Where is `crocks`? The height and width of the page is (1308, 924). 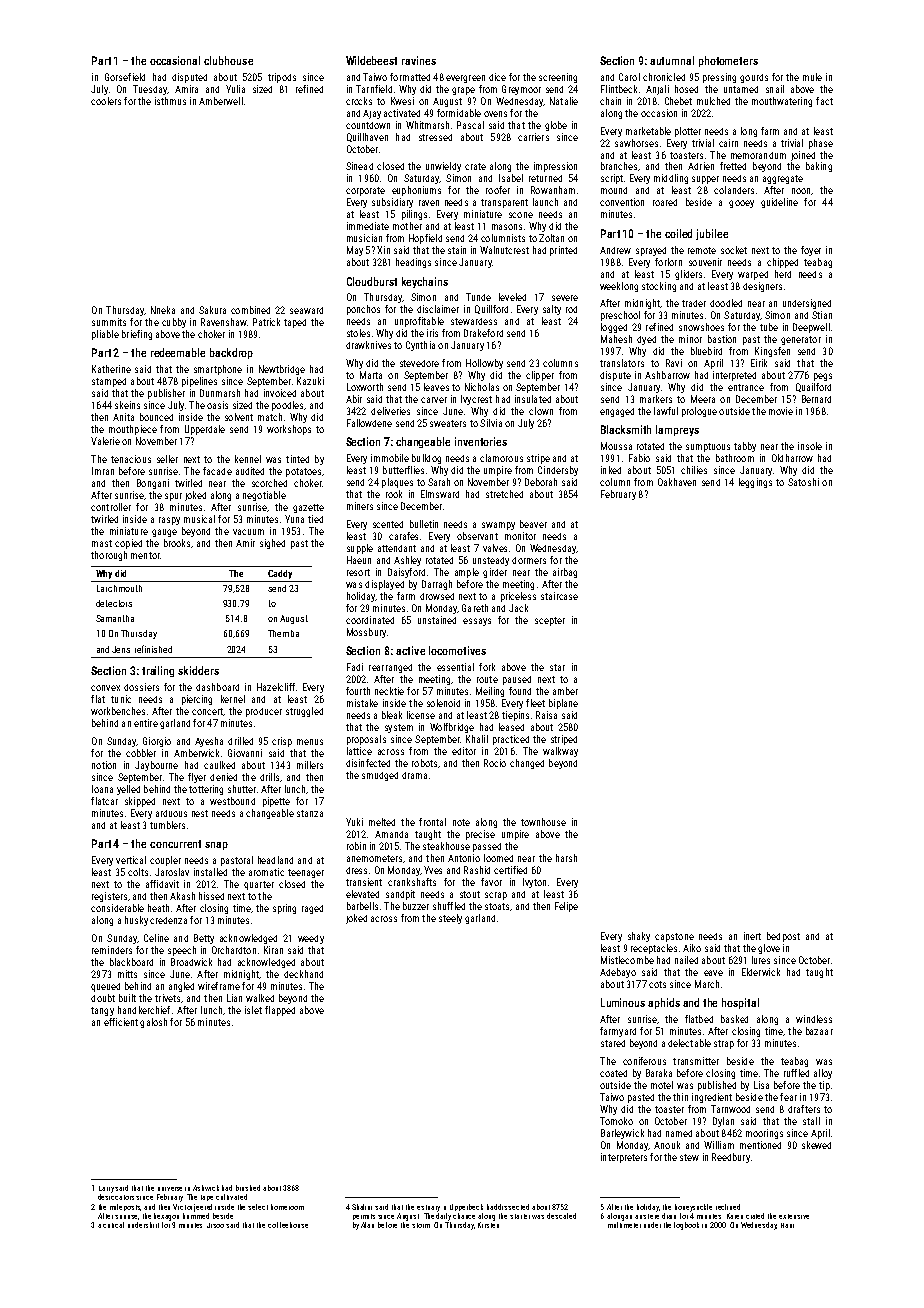 crocks is located at coordinates (359, 101).
